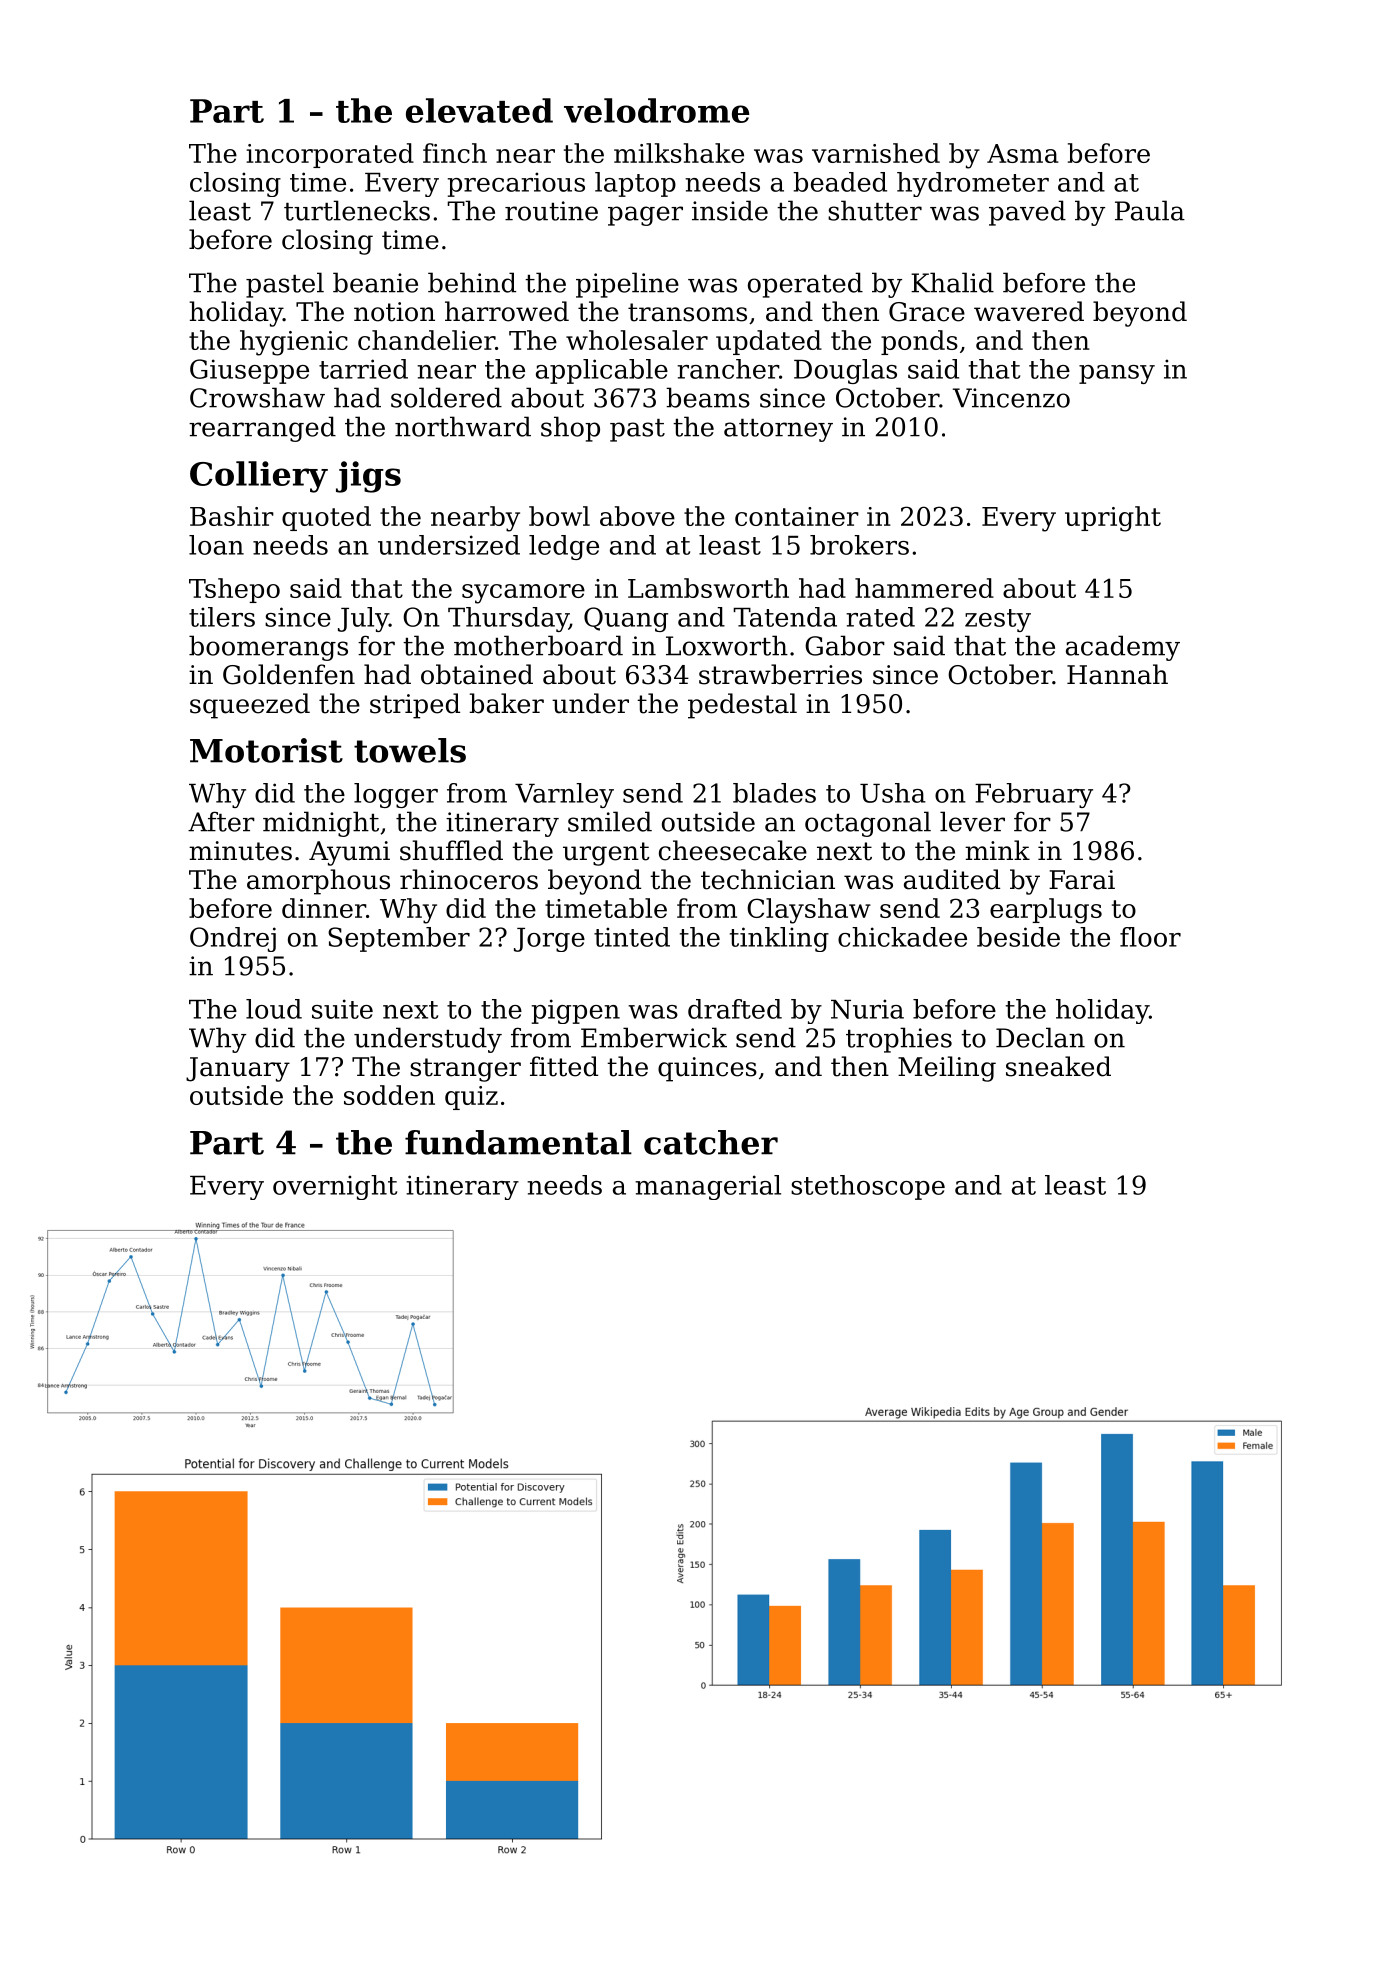 This screenshot has height=1969, width=1386. Describe the element at coordinates (326, 518) in the screenshot. I see `quoted` at that location.
